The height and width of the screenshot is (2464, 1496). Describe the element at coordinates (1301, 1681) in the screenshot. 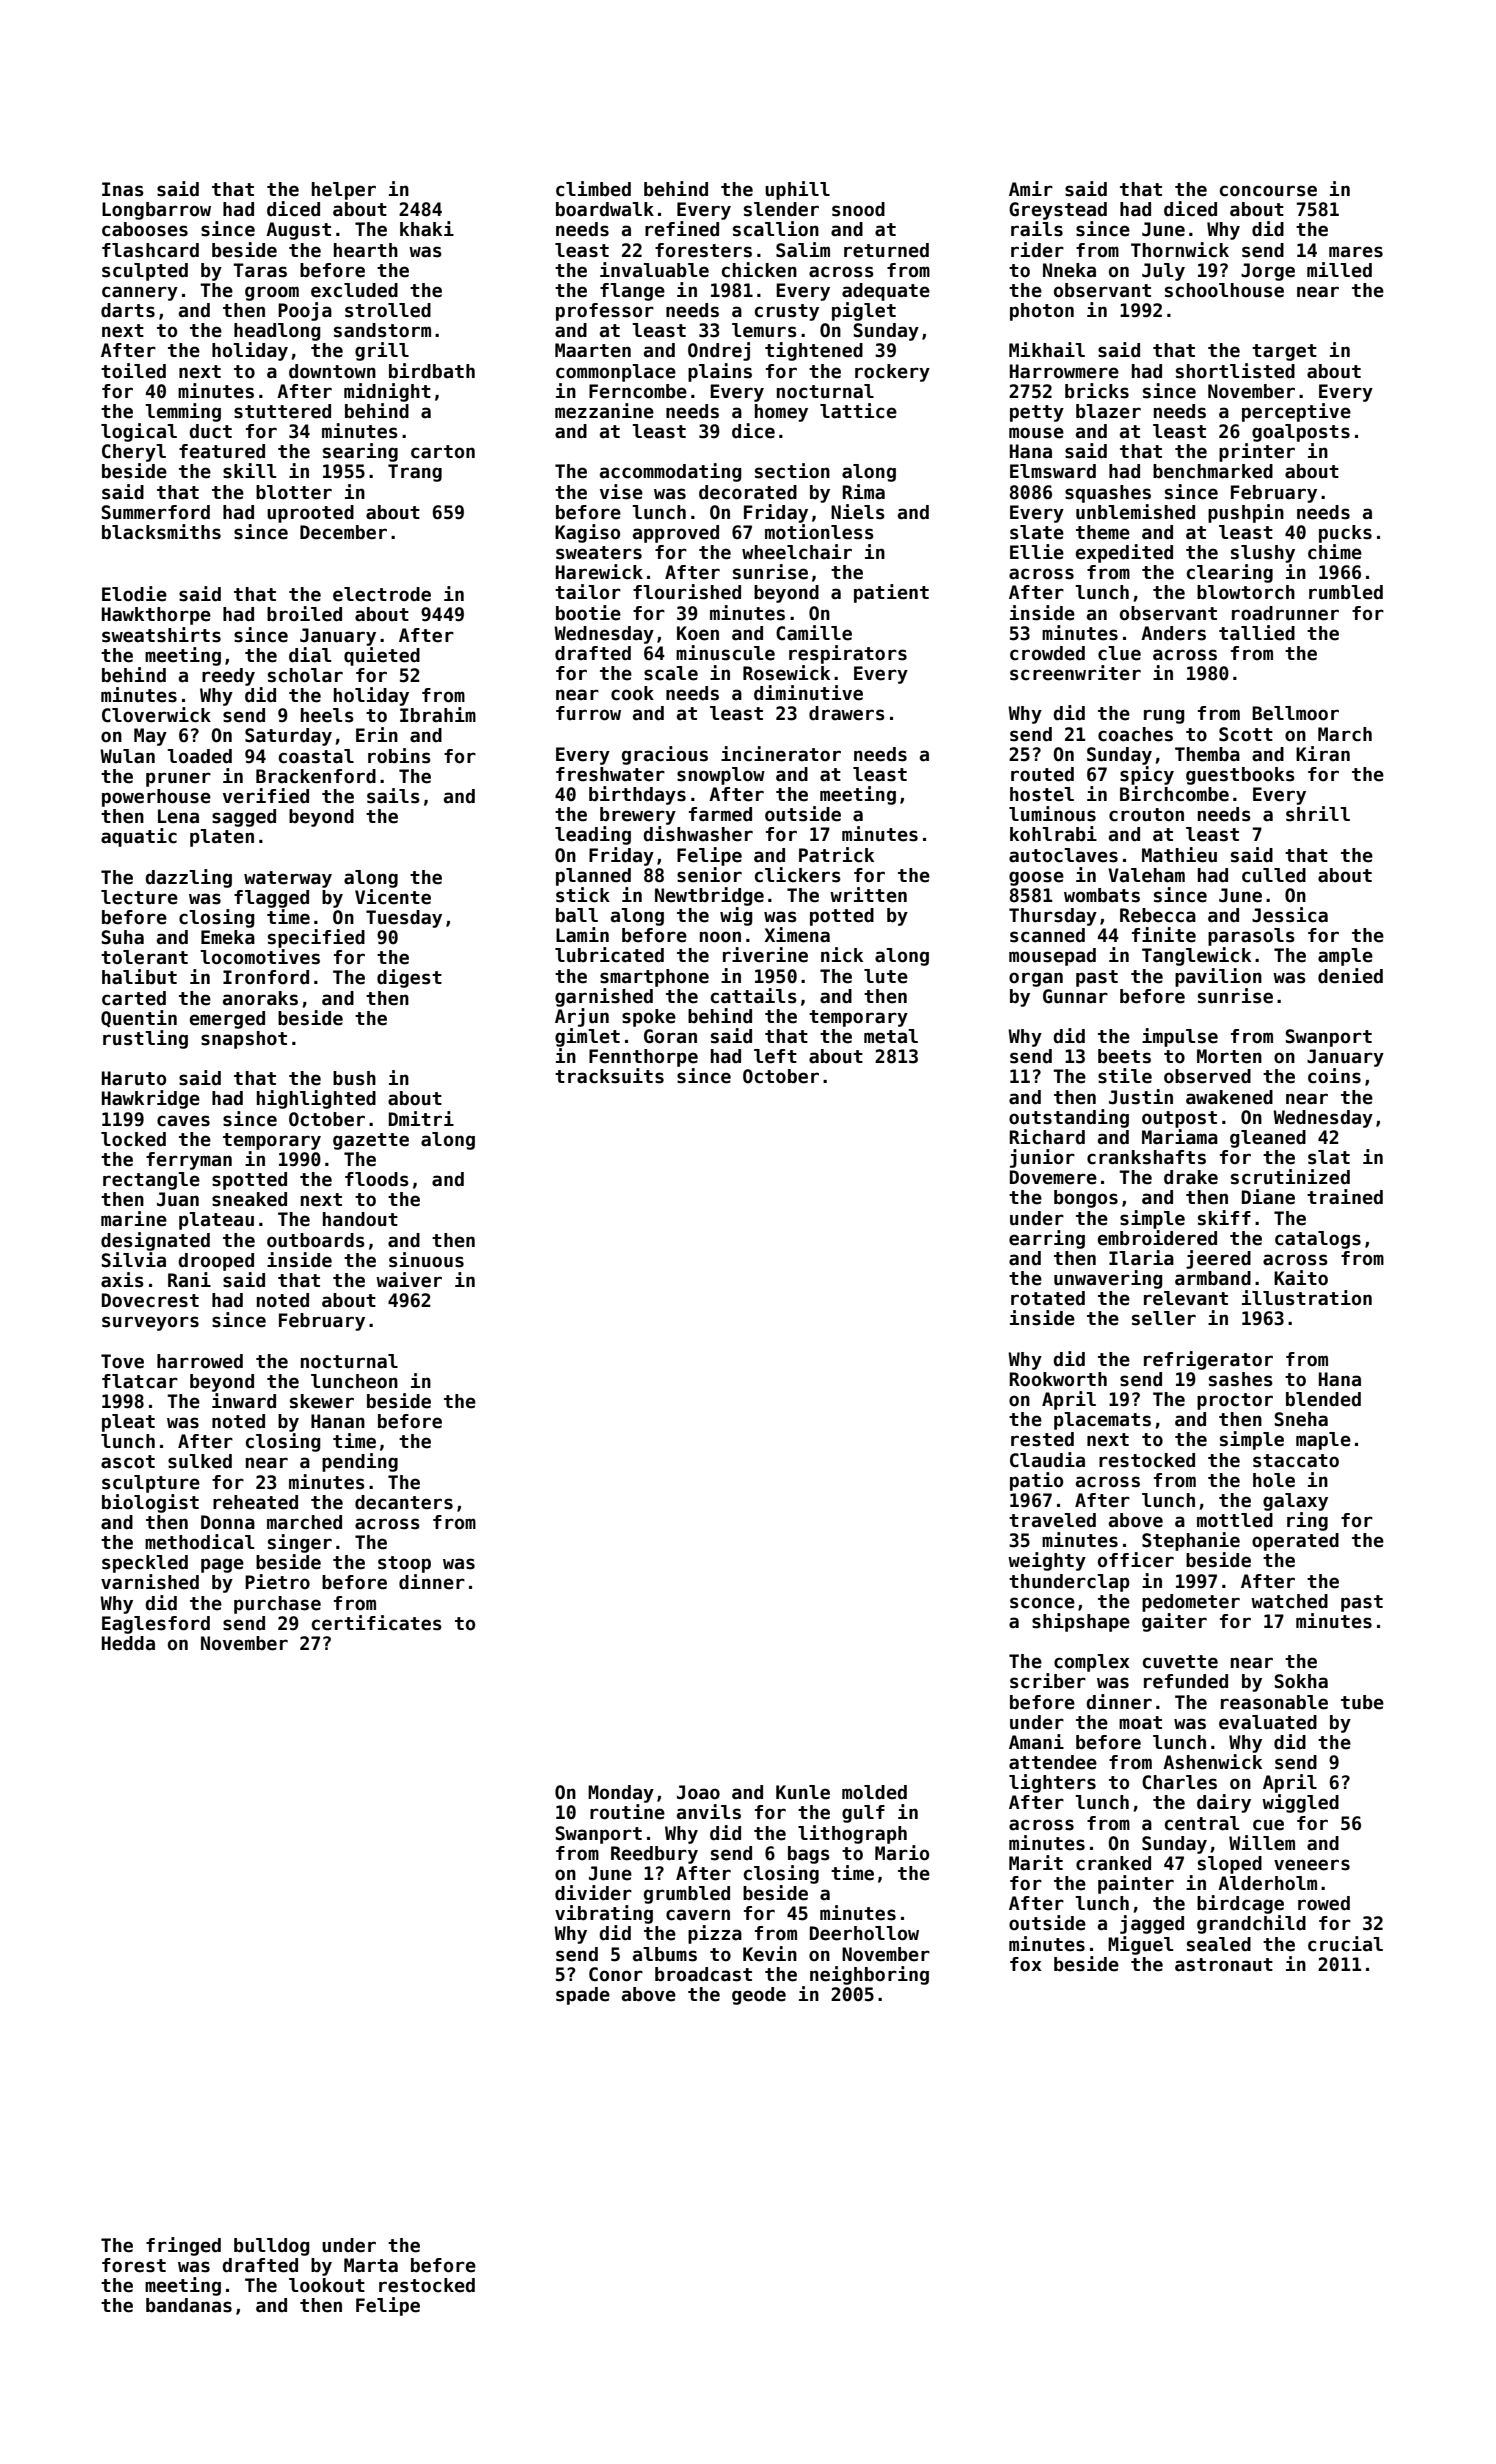

I see `Sokha` at that location.
